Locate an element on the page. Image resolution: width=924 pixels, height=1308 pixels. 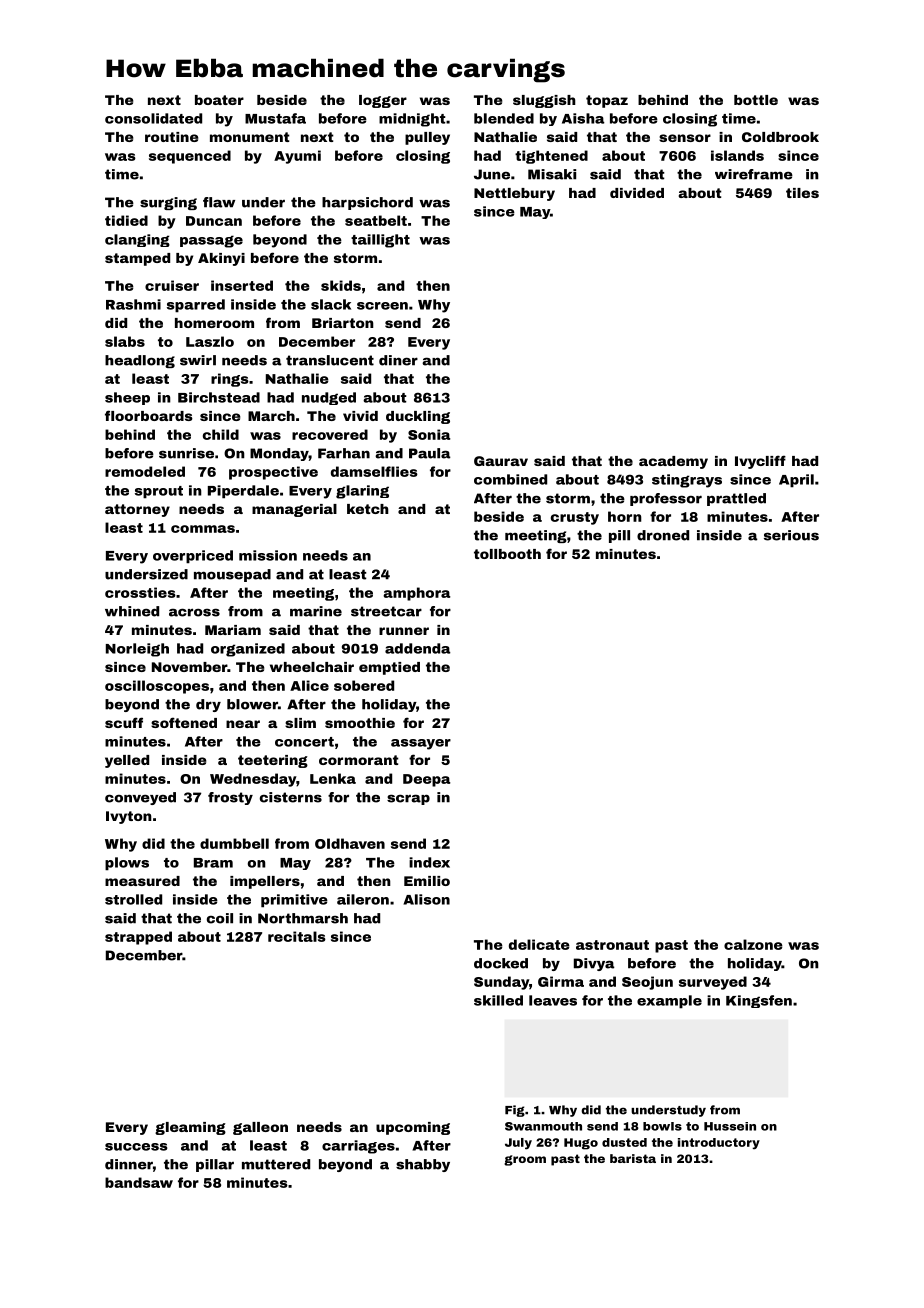
introductory is located at coordinates (719, 1144).
